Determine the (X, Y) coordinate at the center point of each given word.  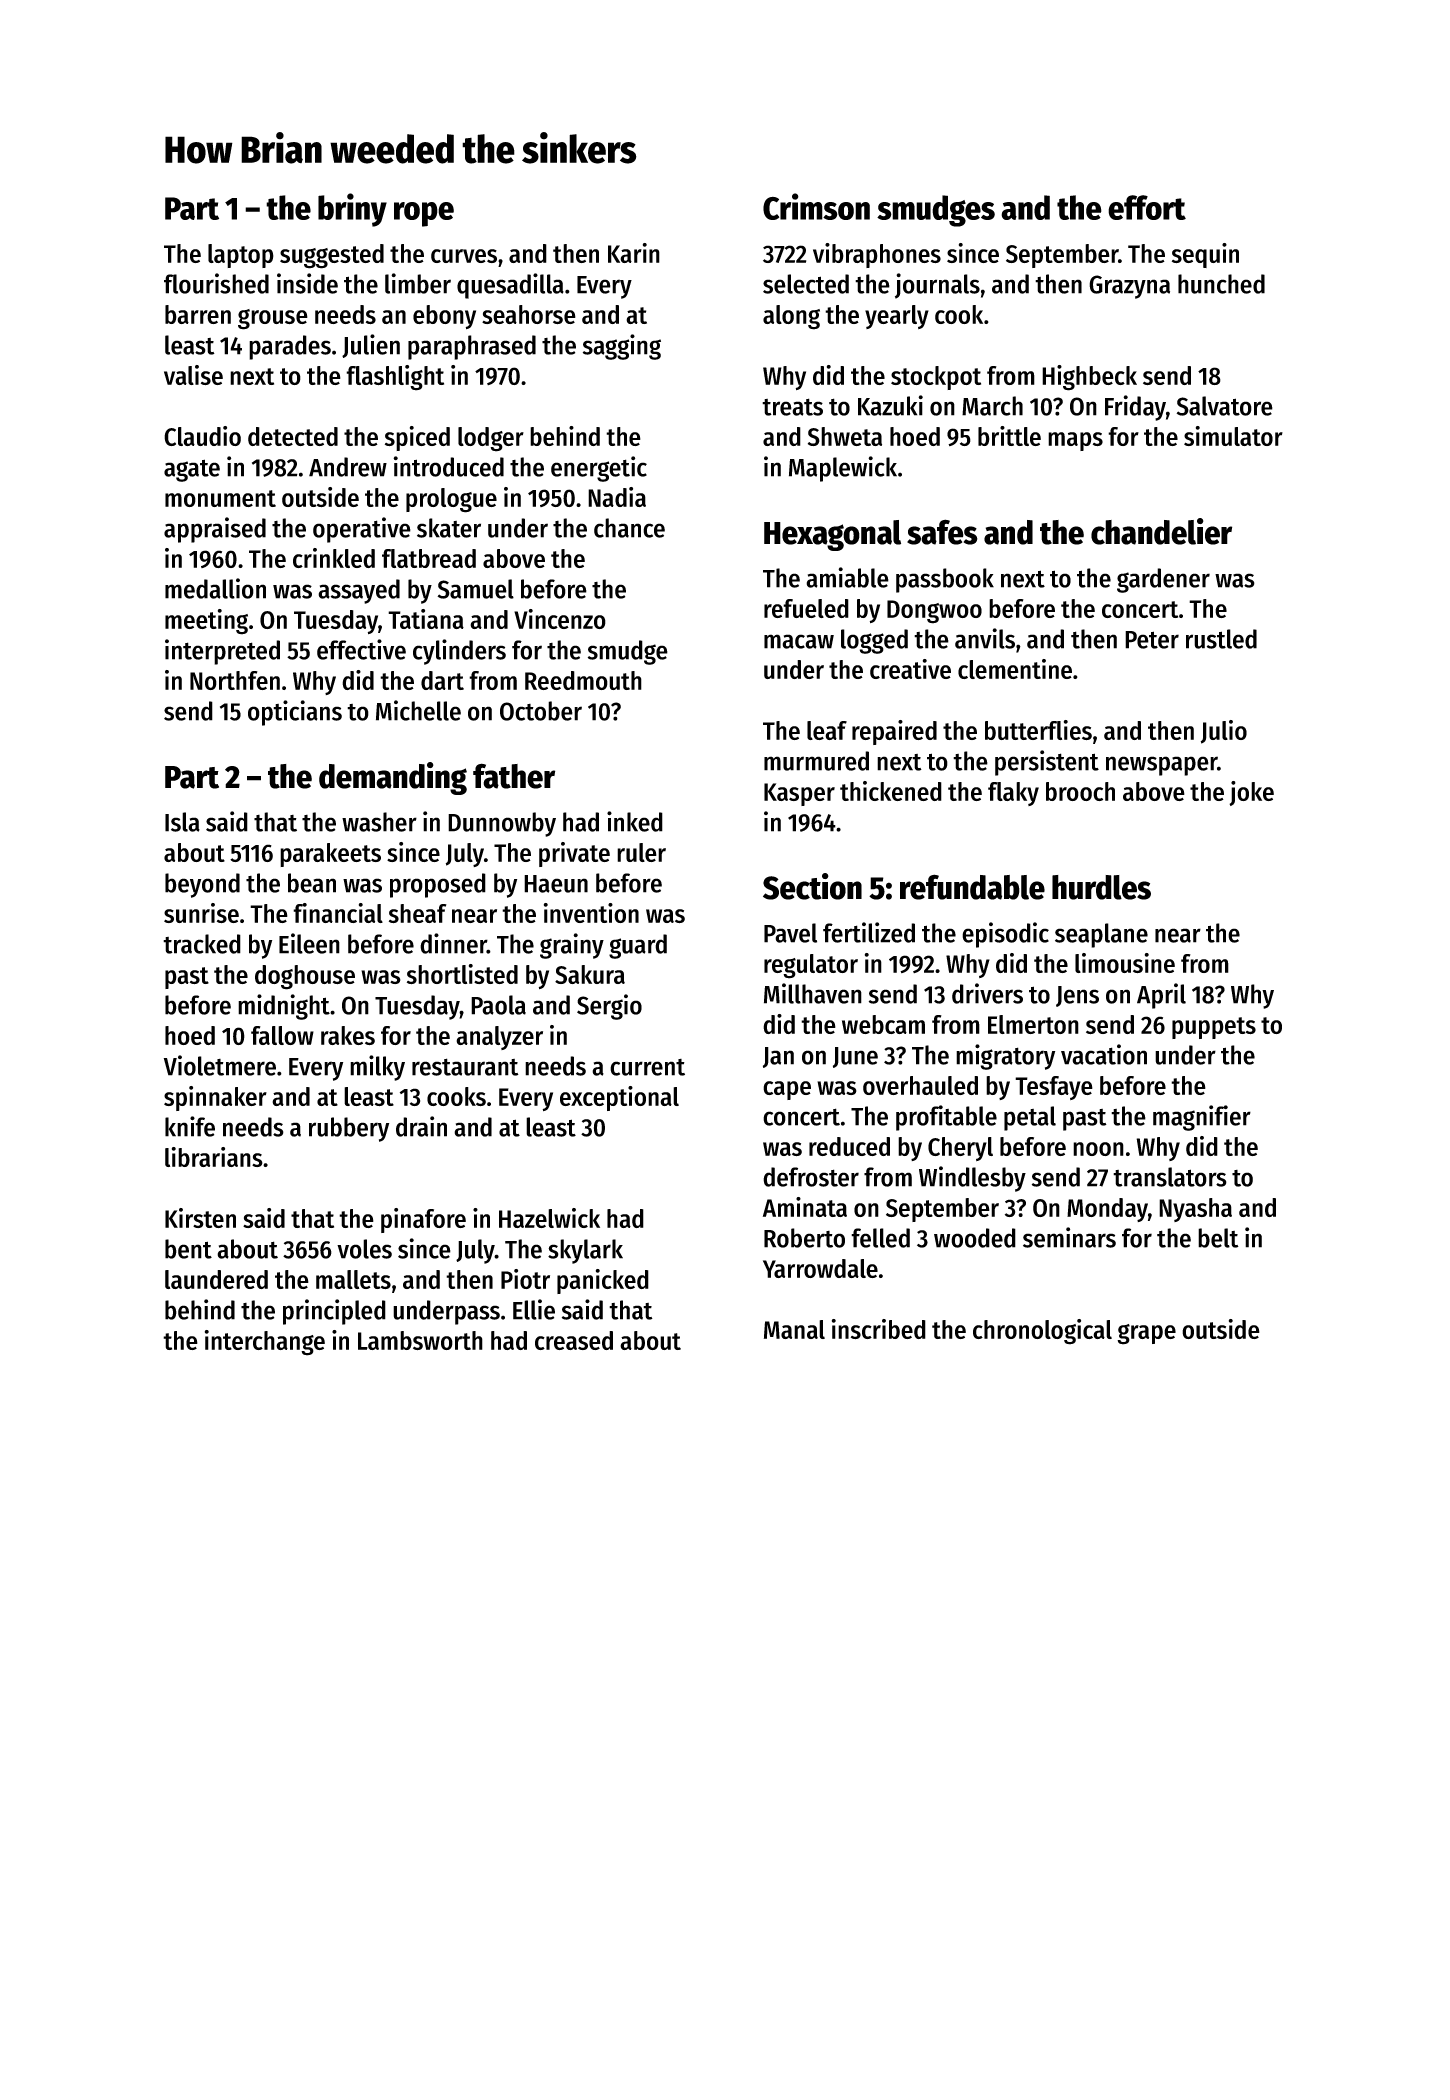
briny (352, 210)
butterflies (1038, 730)
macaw (799, 641)
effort (1147, 207)
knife (190, 1126)
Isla (182, 822)
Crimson (816, 206)
